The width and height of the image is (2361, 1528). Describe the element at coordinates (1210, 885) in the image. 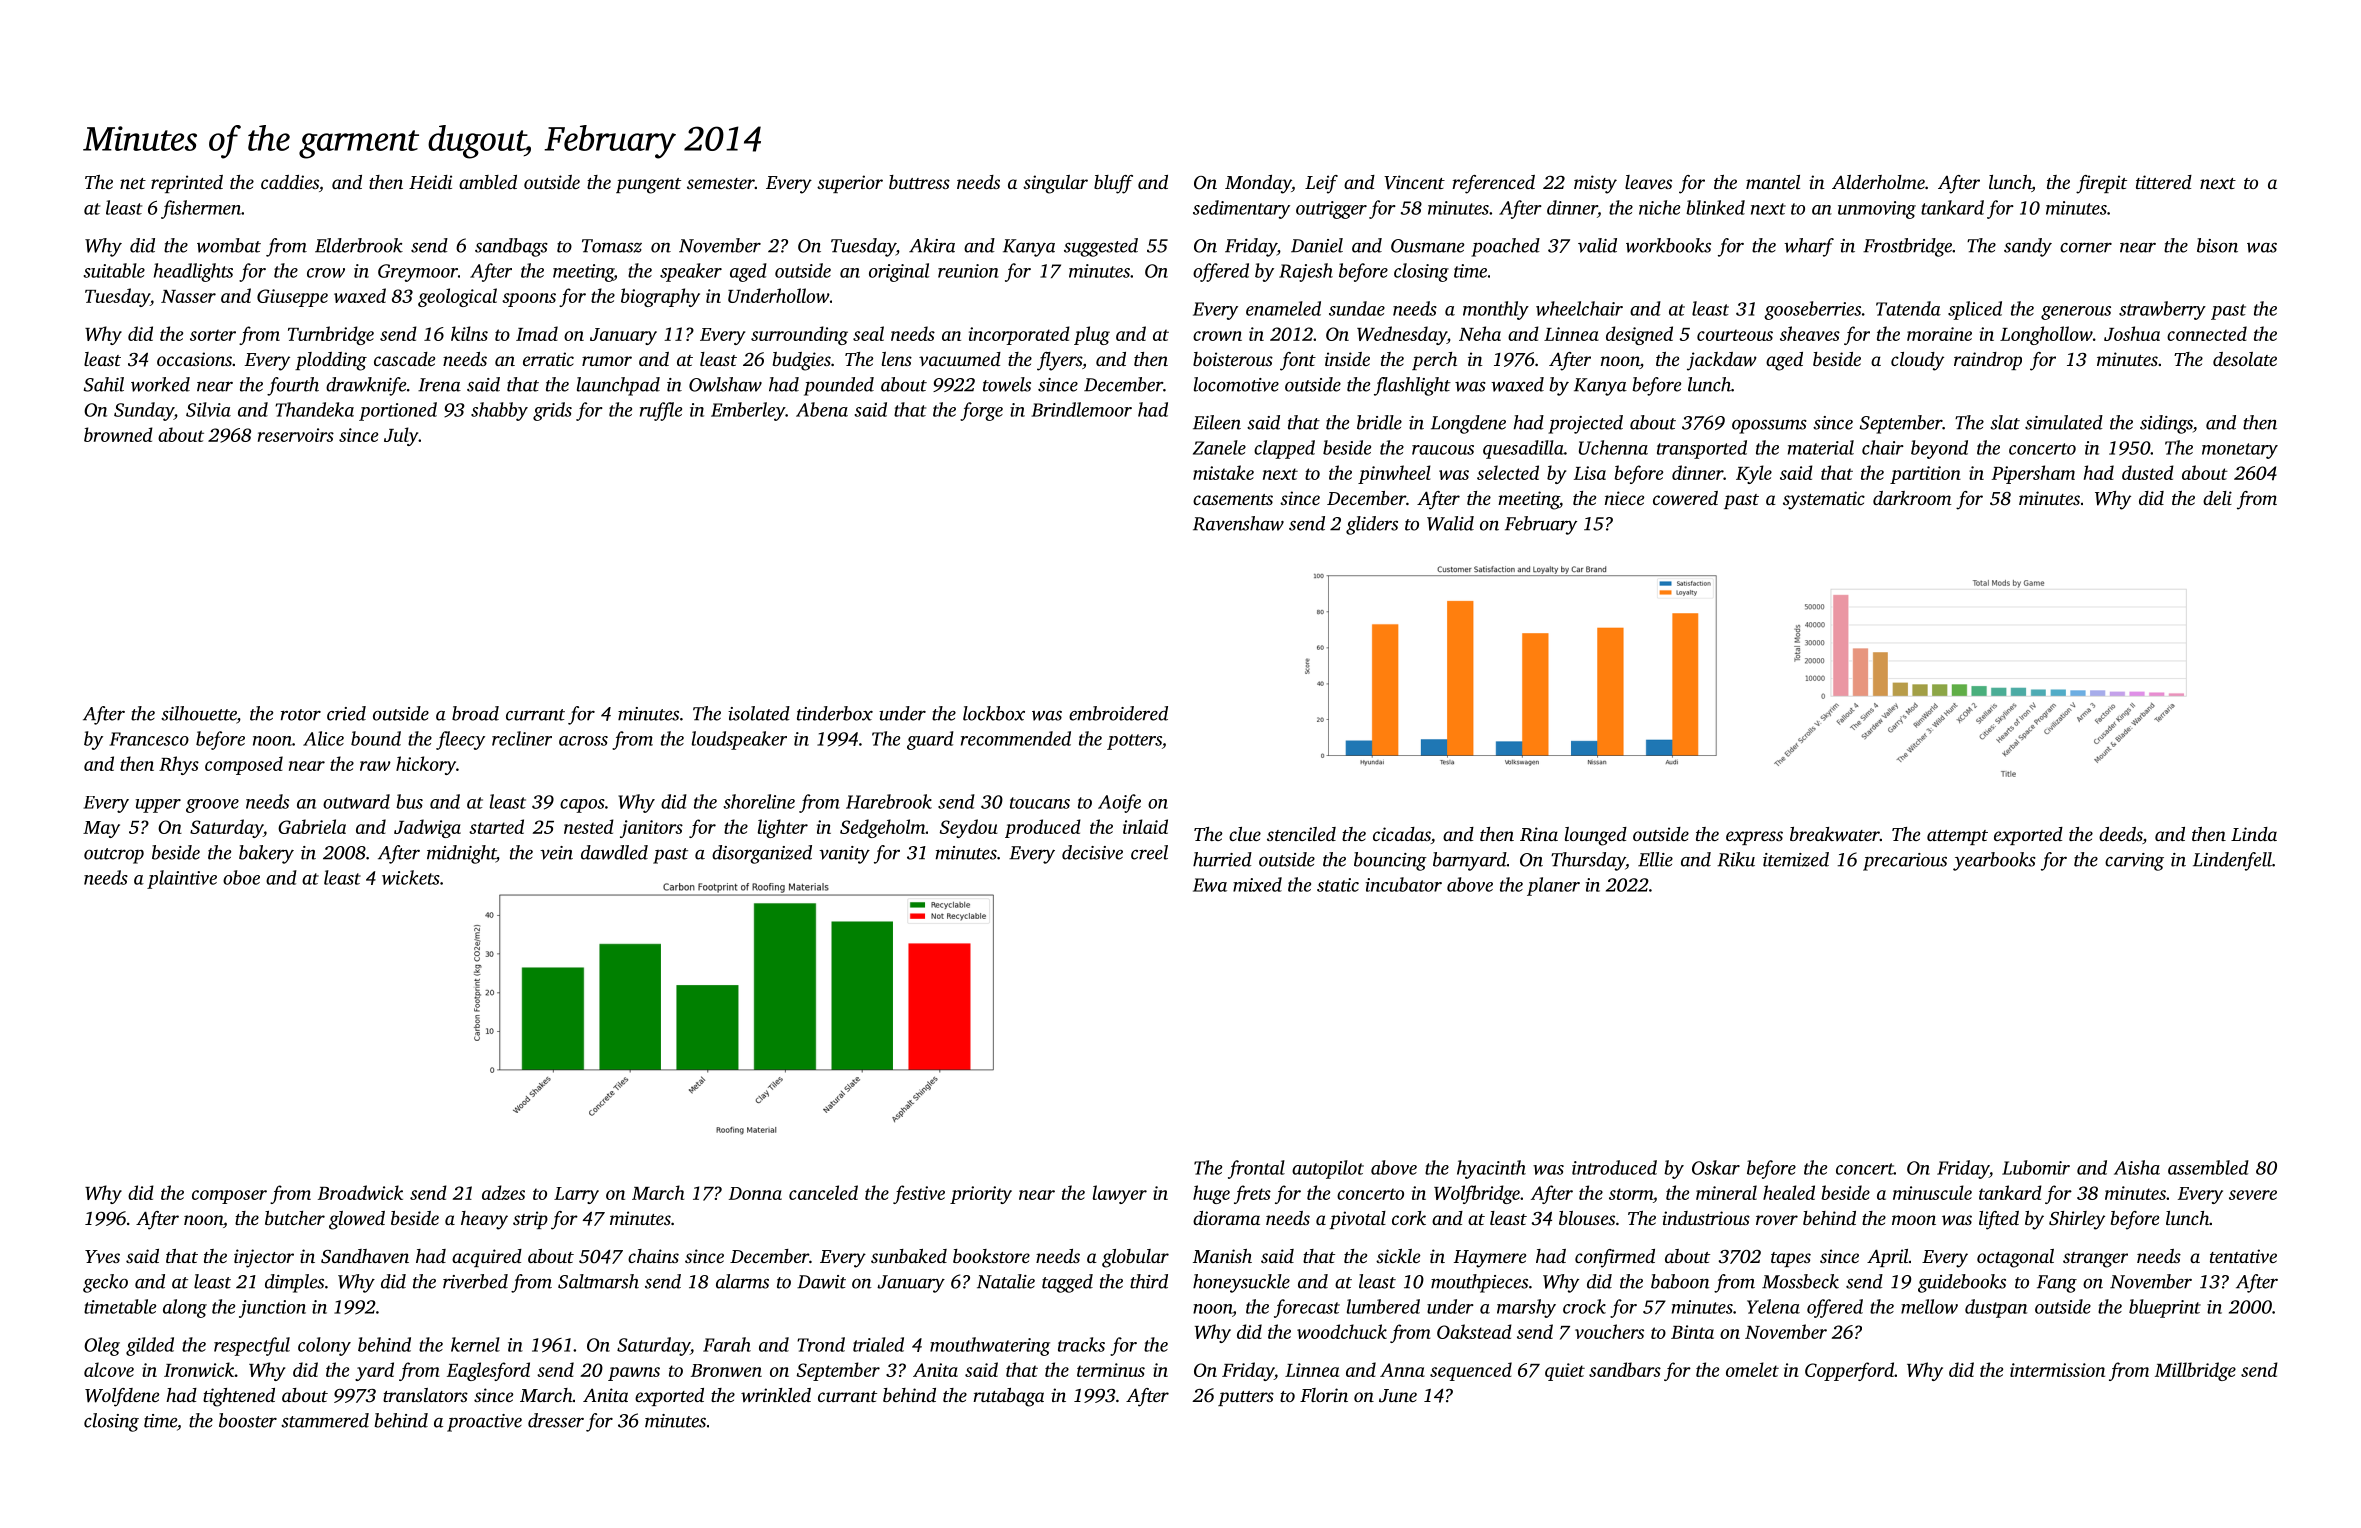

I see `Ewa` at that location.
